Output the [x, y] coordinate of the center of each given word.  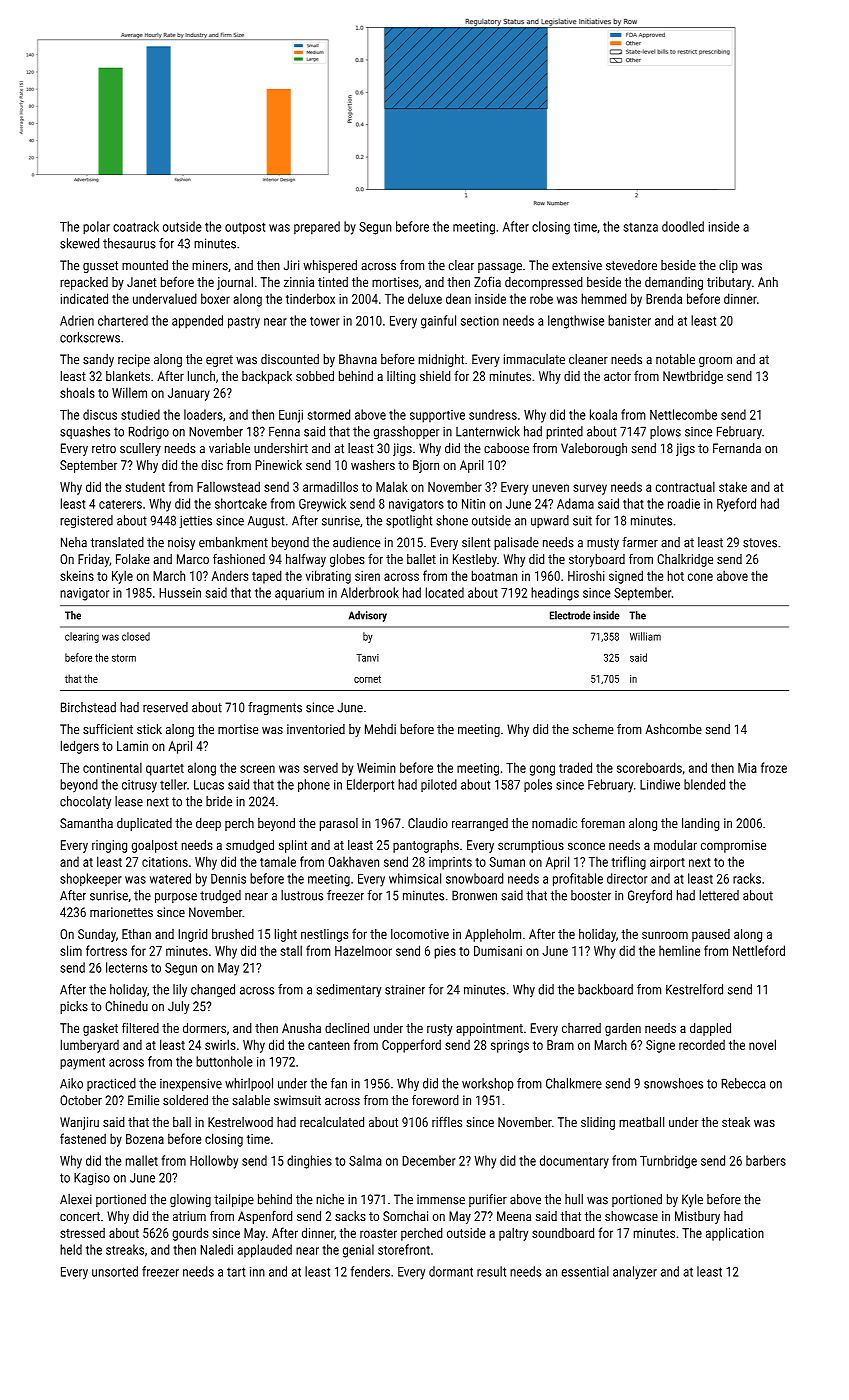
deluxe [425, 298]
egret [219, 361]
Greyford [650, 896]
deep [208, 824]
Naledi [217, 1249]
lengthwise [576, 322]
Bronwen [474, 895]
